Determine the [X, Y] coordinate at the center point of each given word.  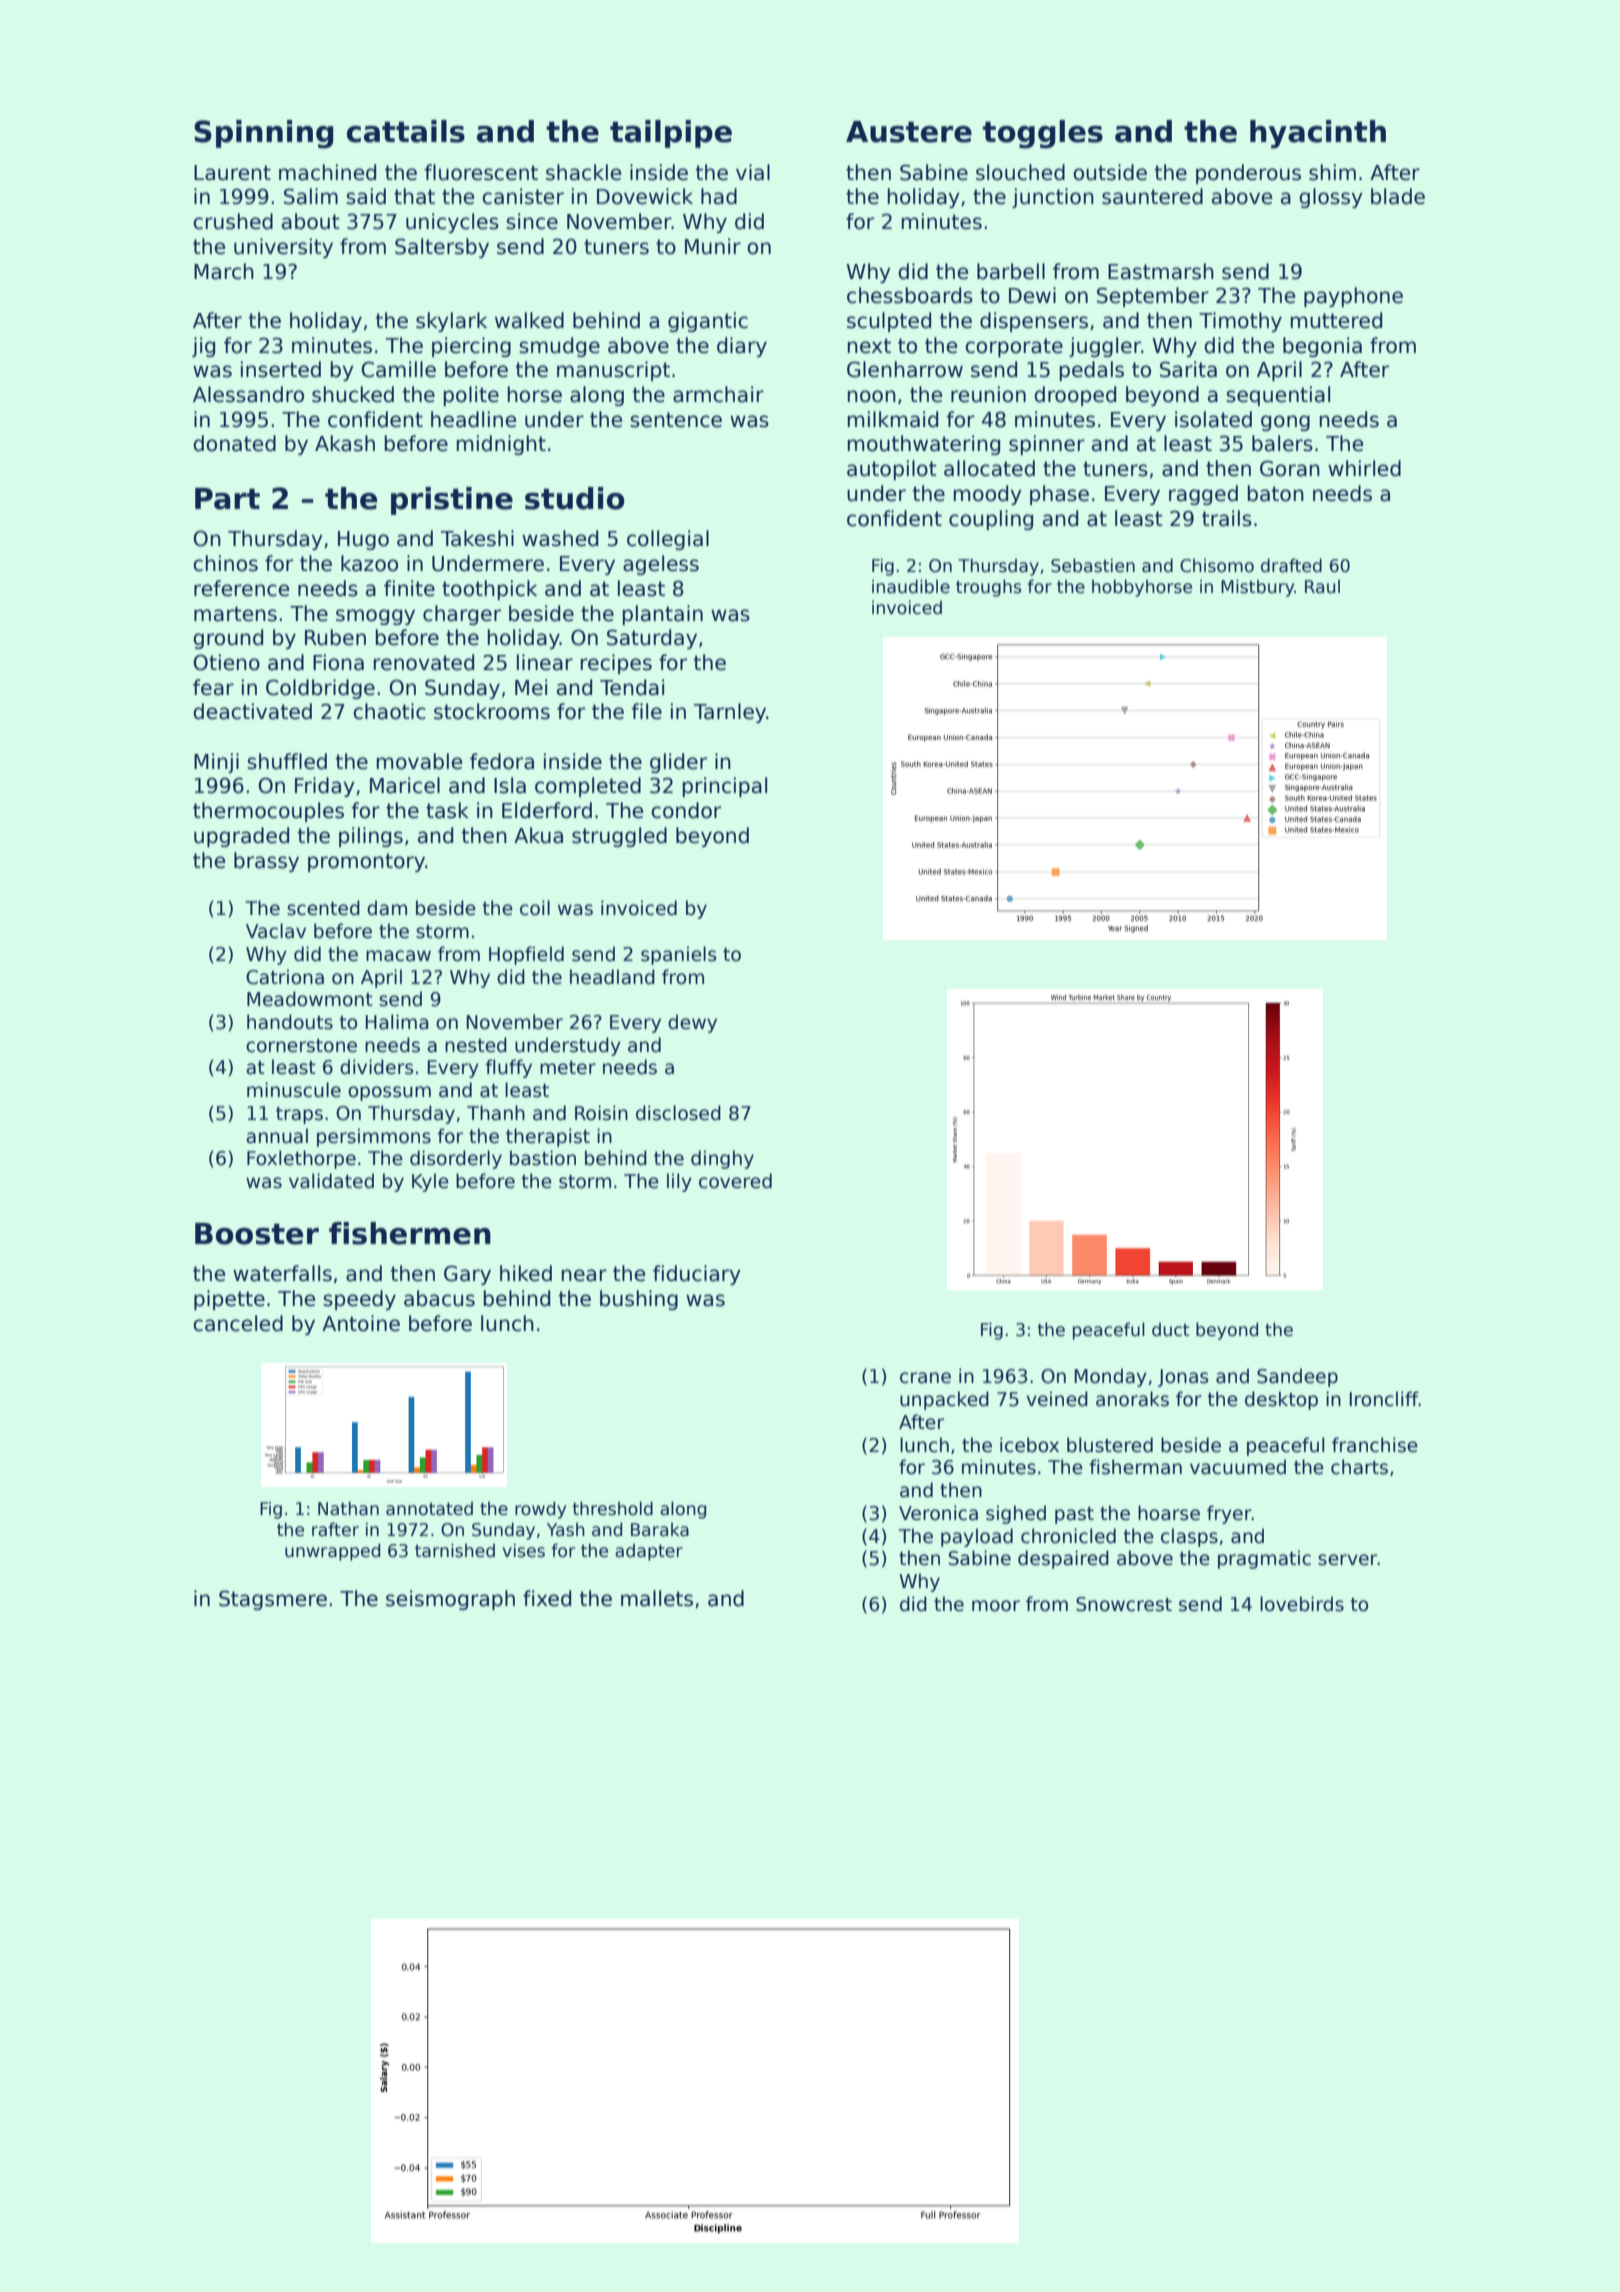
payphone [1353, 297]
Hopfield [526, 955]
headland [612, 977]
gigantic [708, 322]
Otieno [226, 662]
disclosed [678, 1113]
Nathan [348, 1508]
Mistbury [1258, 588]
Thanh [496, 1113]
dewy [692, 1023]
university [283, 248]
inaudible [911, 586]
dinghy [722, 1159]
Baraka [660, 1529]
